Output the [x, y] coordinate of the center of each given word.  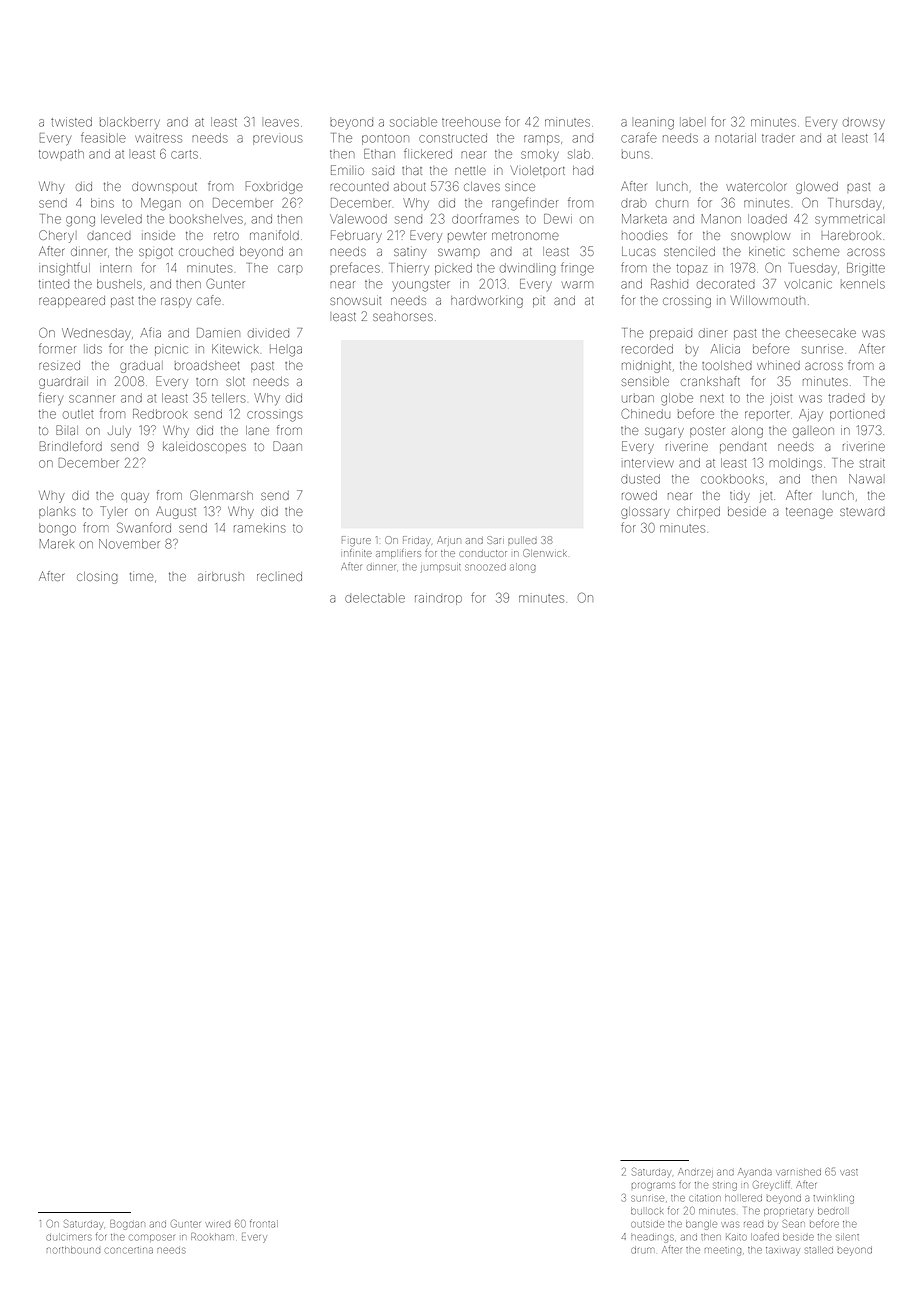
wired [218, 1225]
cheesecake [821, 333]
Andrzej [695, 1172]
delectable [375, 598]
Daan [287, 446]
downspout [164, 187]
